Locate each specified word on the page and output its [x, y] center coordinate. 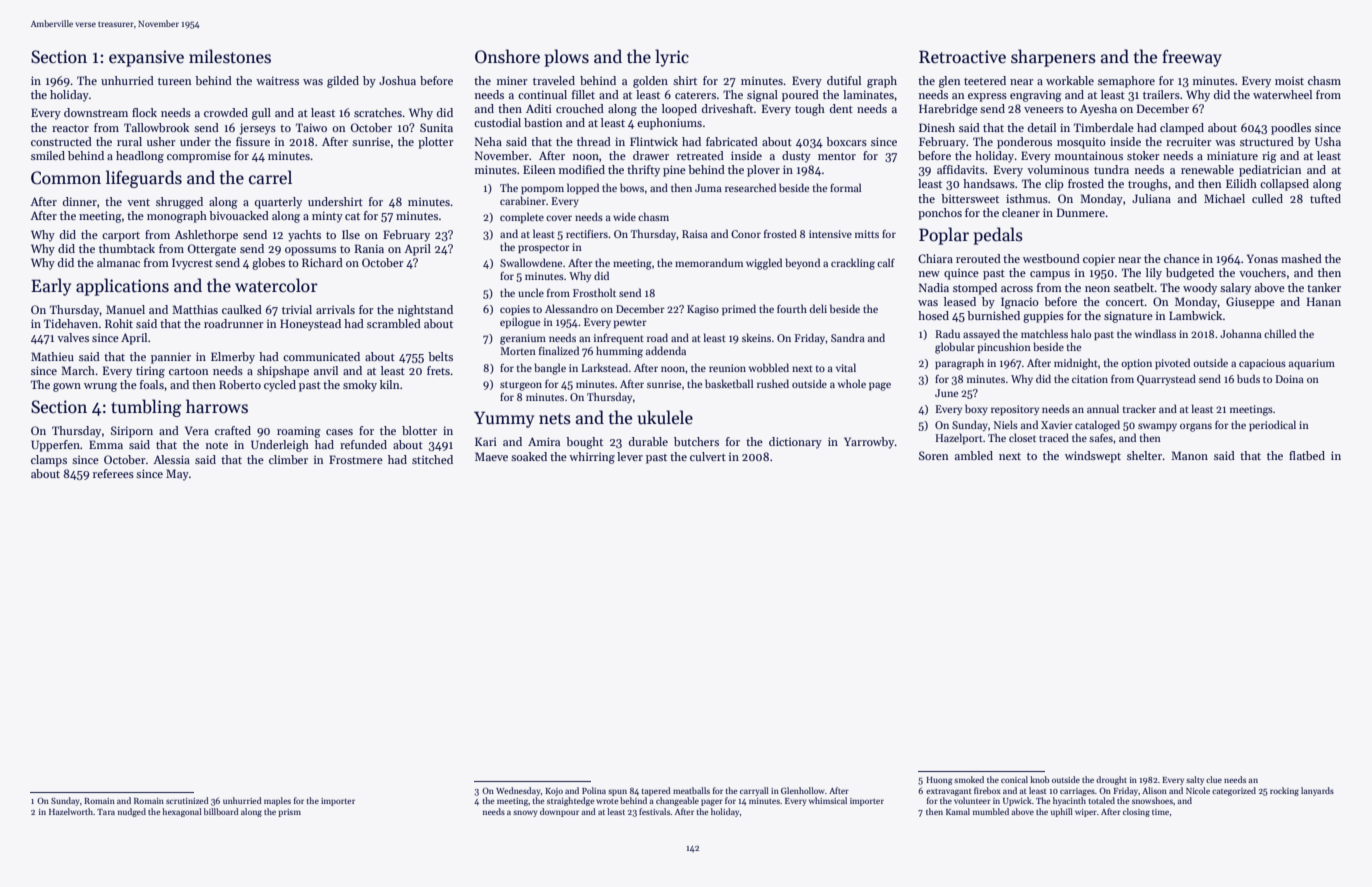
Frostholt [594, 292]
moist [1289, 80]
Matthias [195, 309]
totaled [1102, 800]
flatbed [1307, 455]
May [177, 475]
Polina [594, 790]
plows [566, 58]
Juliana [1151, 198]
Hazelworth [71, 811]
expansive [146, 58]
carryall [754, 791]
